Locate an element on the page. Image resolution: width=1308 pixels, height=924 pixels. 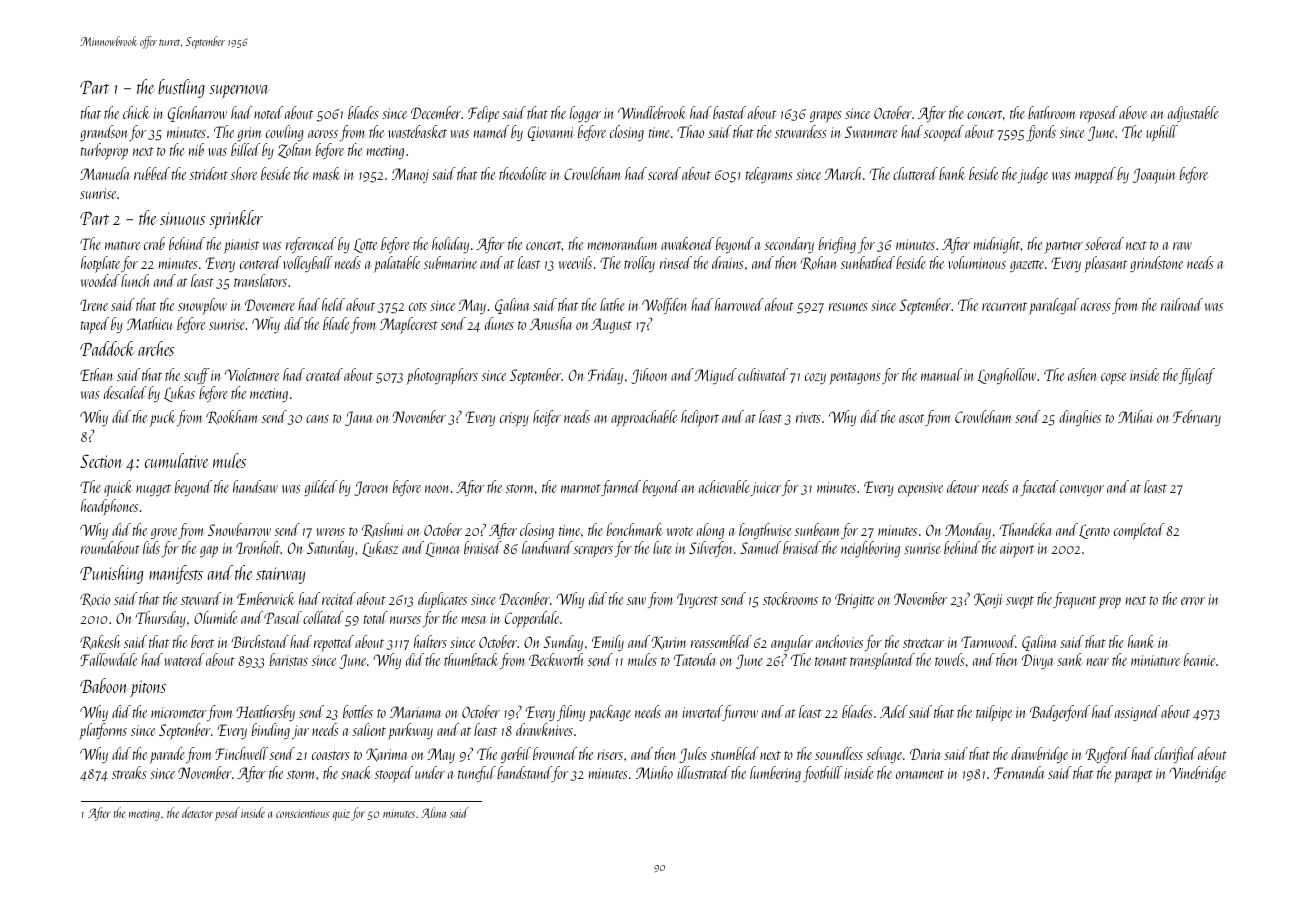
memorandum is located at coordinates (623, 243).
